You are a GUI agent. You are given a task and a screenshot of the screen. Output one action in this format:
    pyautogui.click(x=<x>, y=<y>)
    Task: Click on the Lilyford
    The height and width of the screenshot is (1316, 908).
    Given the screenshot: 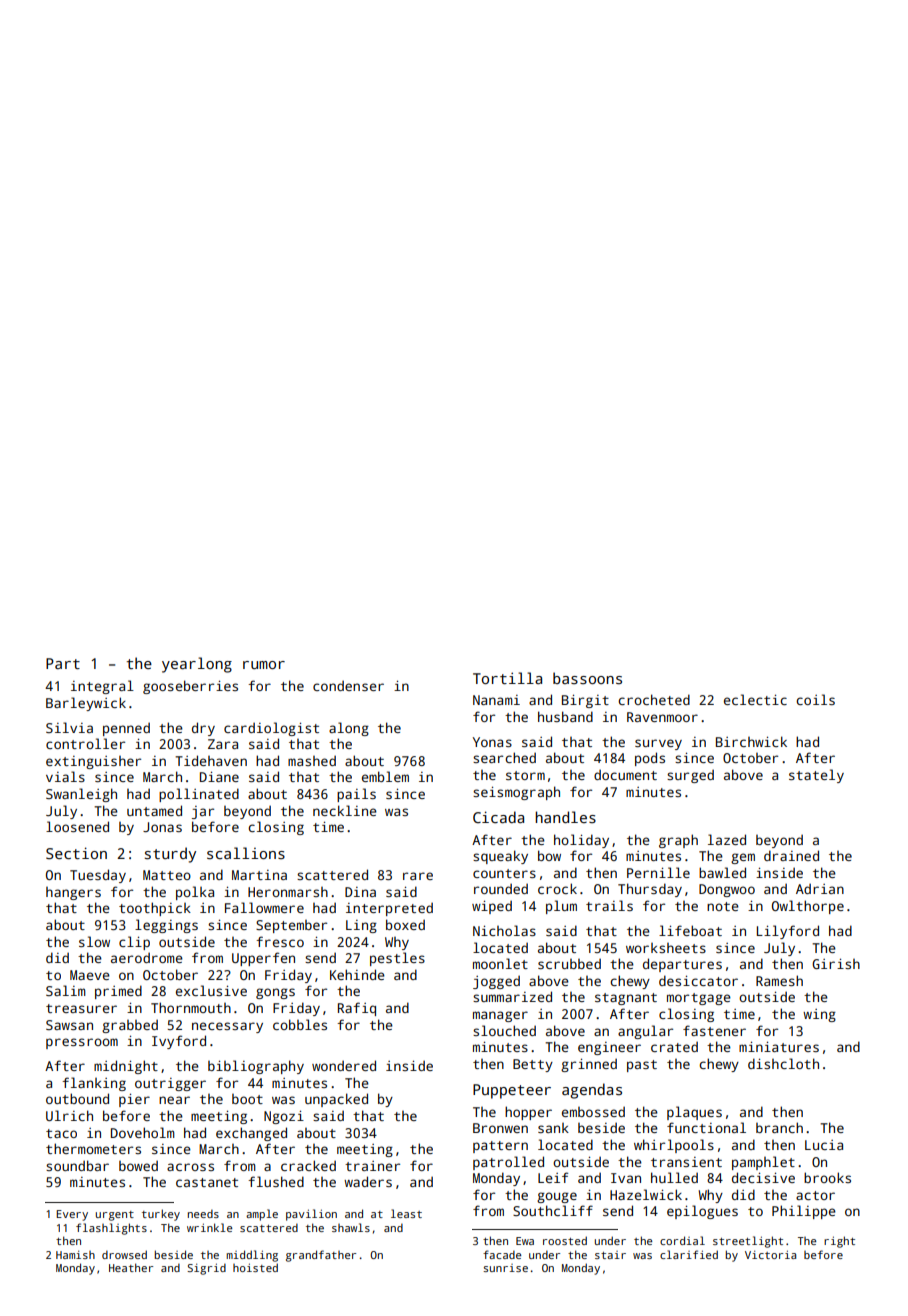 What is the action you would take?
    pyautogui.click(x=788, y=932)
